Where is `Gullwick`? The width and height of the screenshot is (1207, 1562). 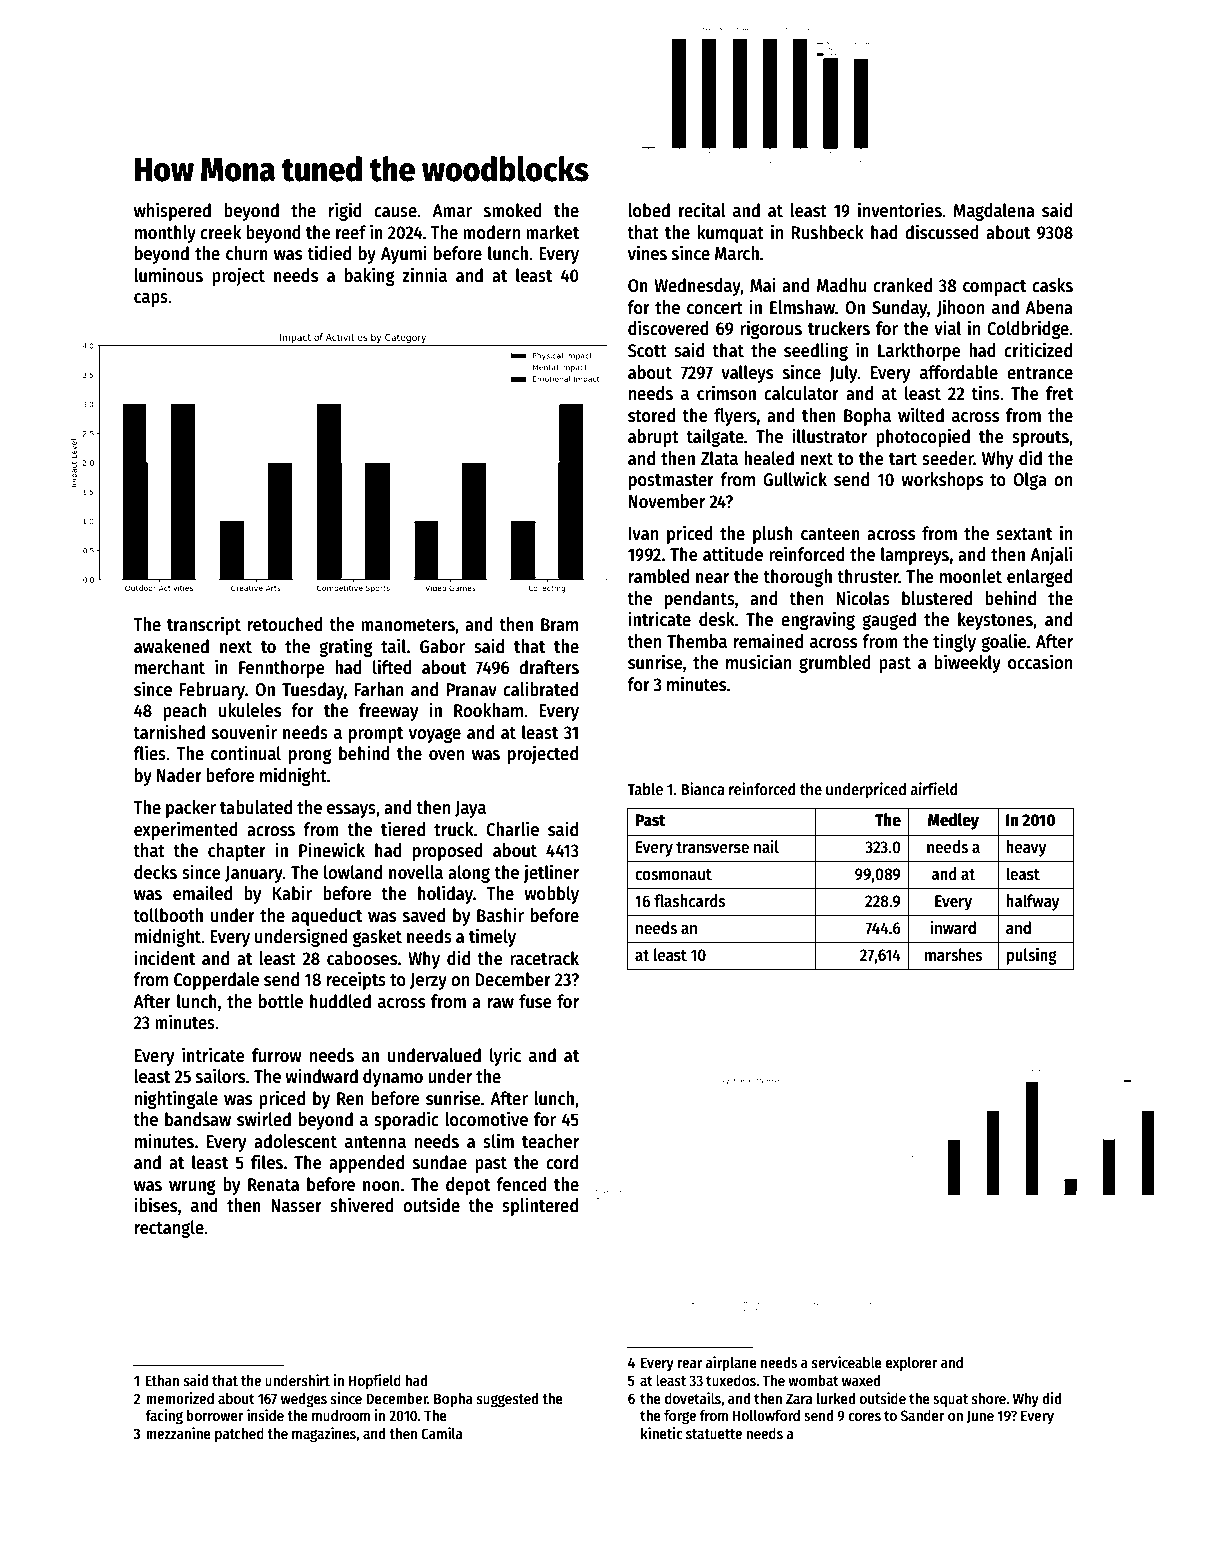
Gullwick is located at coordinates (795, 479).
